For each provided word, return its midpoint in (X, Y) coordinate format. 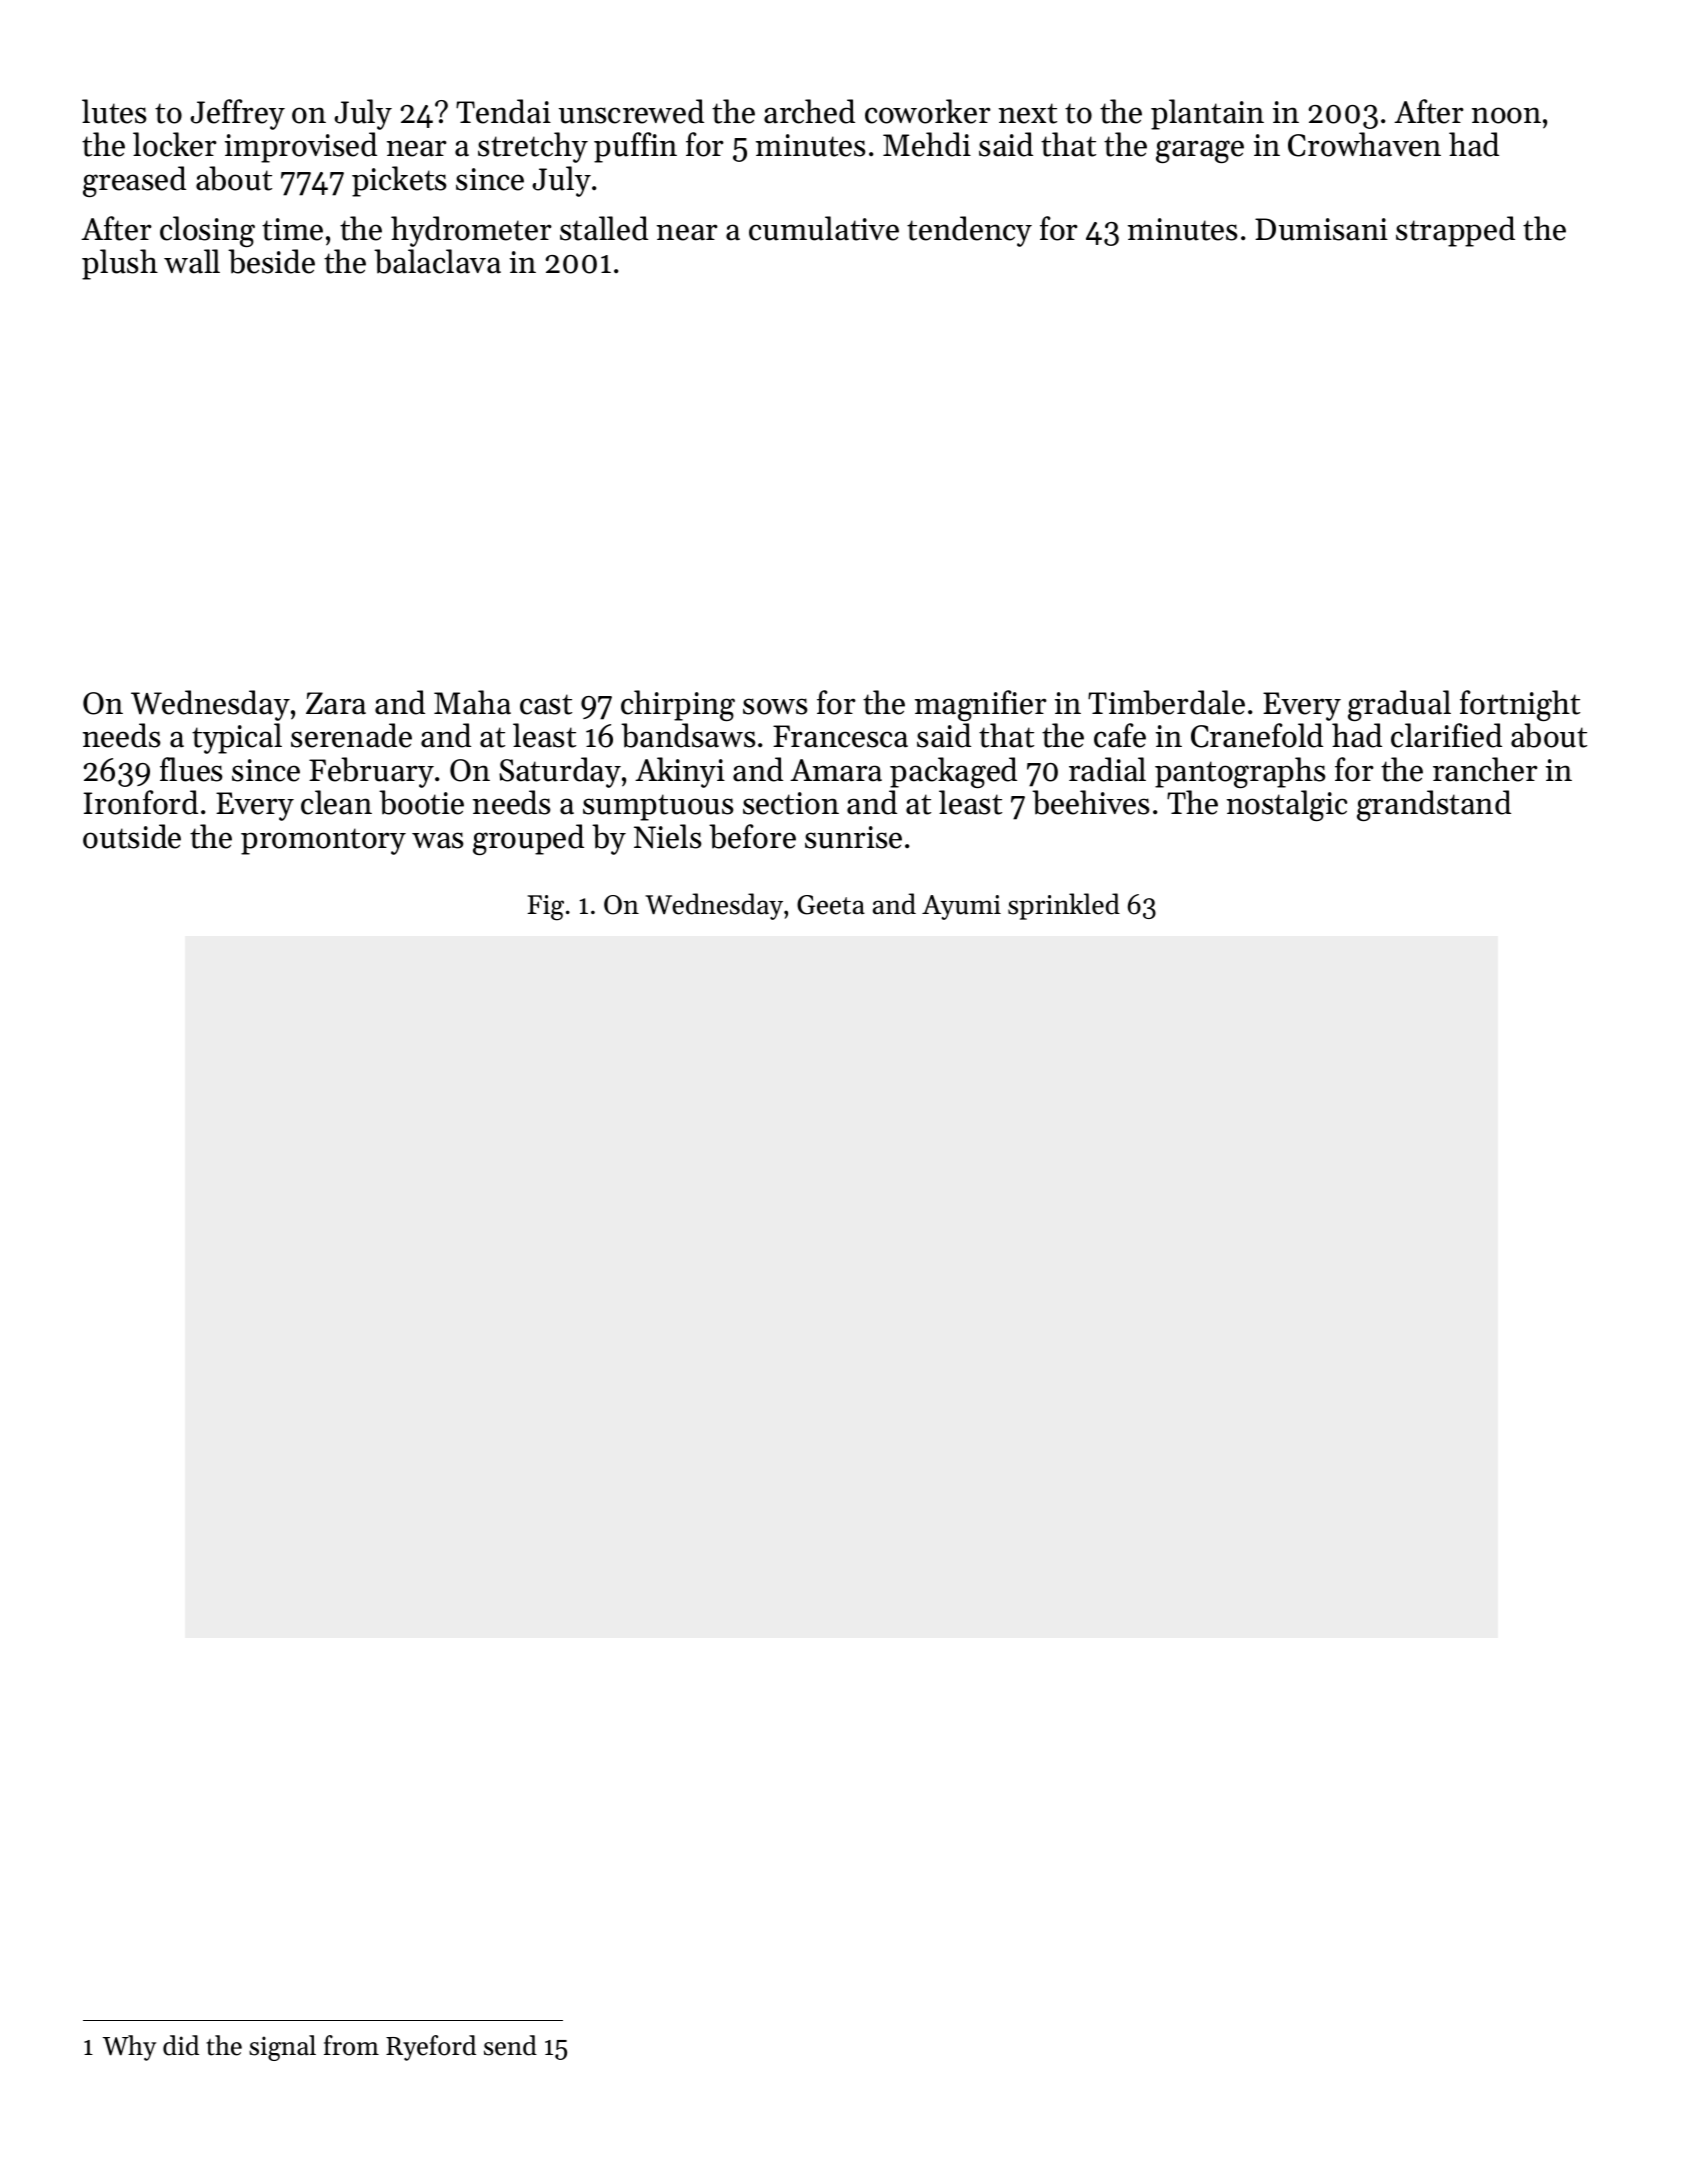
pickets (399, 181)
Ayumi (961, 907)
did (181, 2045)
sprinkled (1064, 906)
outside (132, 836)
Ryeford (431, 2048)
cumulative (824, 228)
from (351, 2045)
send (510, 2045)
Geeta (831, 905)
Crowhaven (1364, 144)
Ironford (140, 802)
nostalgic (1287, 805)
